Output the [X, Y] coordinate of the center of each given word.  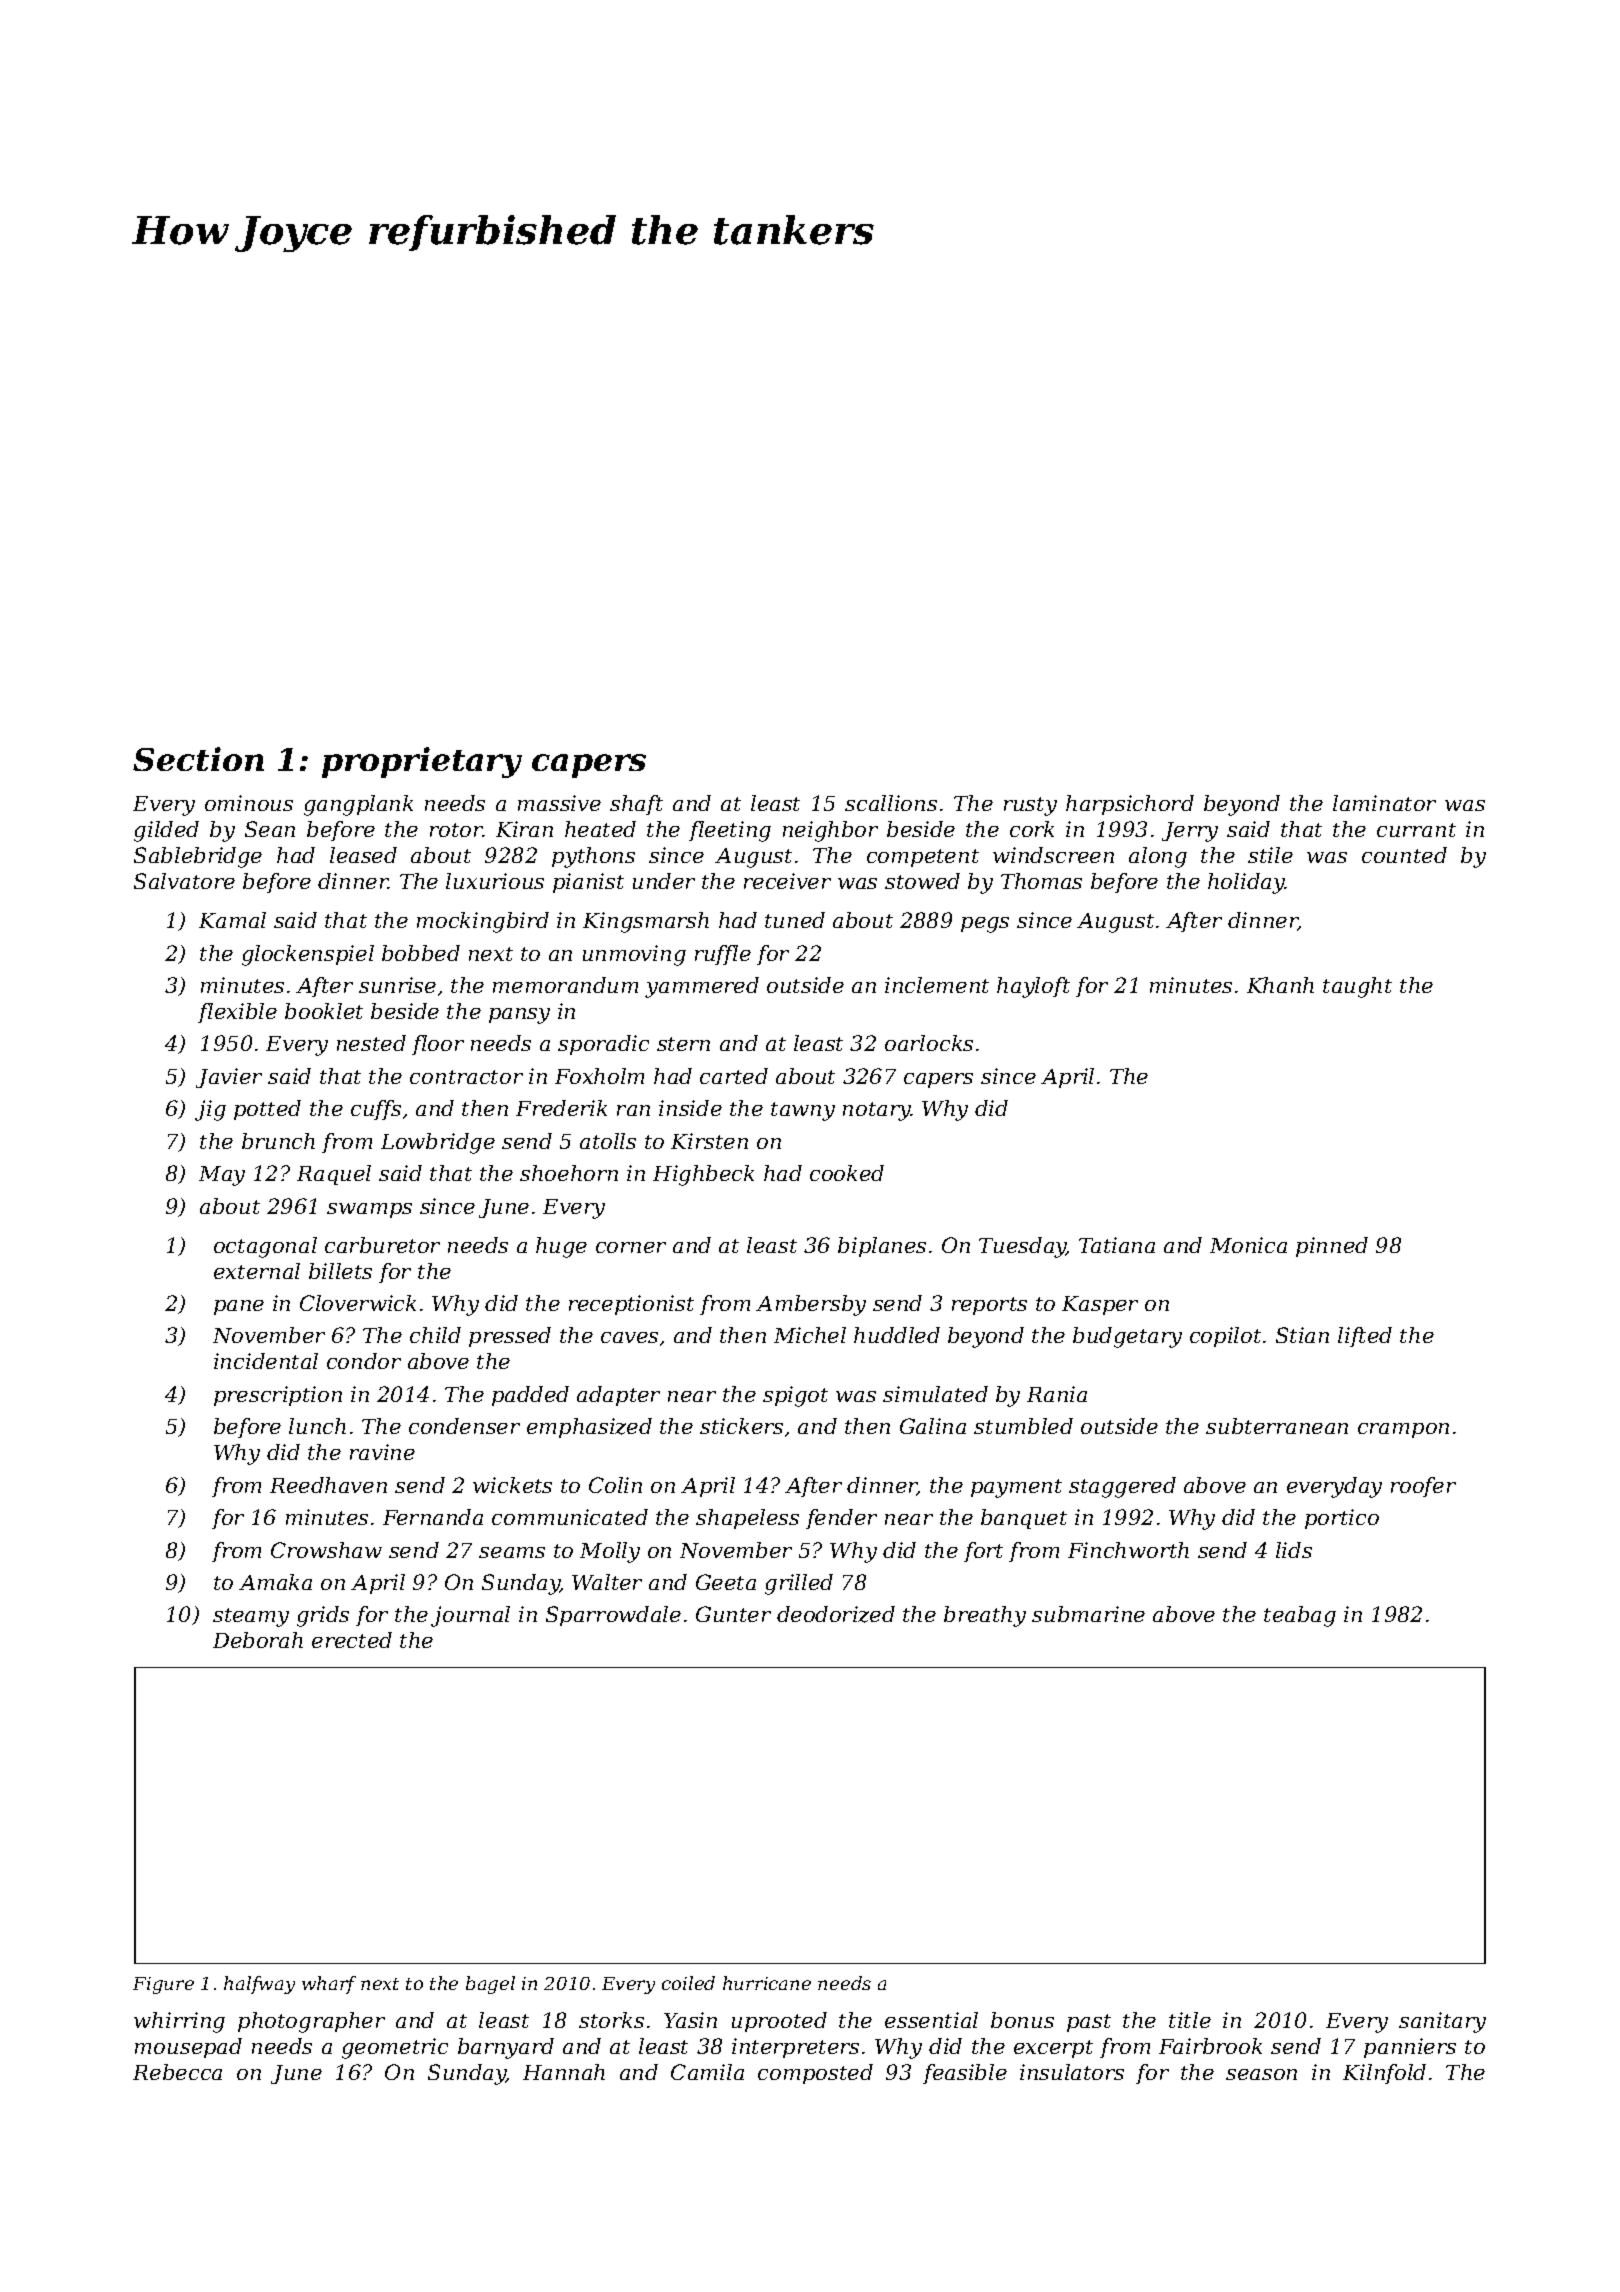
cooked [847, 1173]
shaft [636, 805]
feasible [965, 2074]
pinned [1332, 1247]
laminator [1384, 803]
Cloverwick [358, 1303]
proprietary [422, 762]
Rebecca [177, 2072]
